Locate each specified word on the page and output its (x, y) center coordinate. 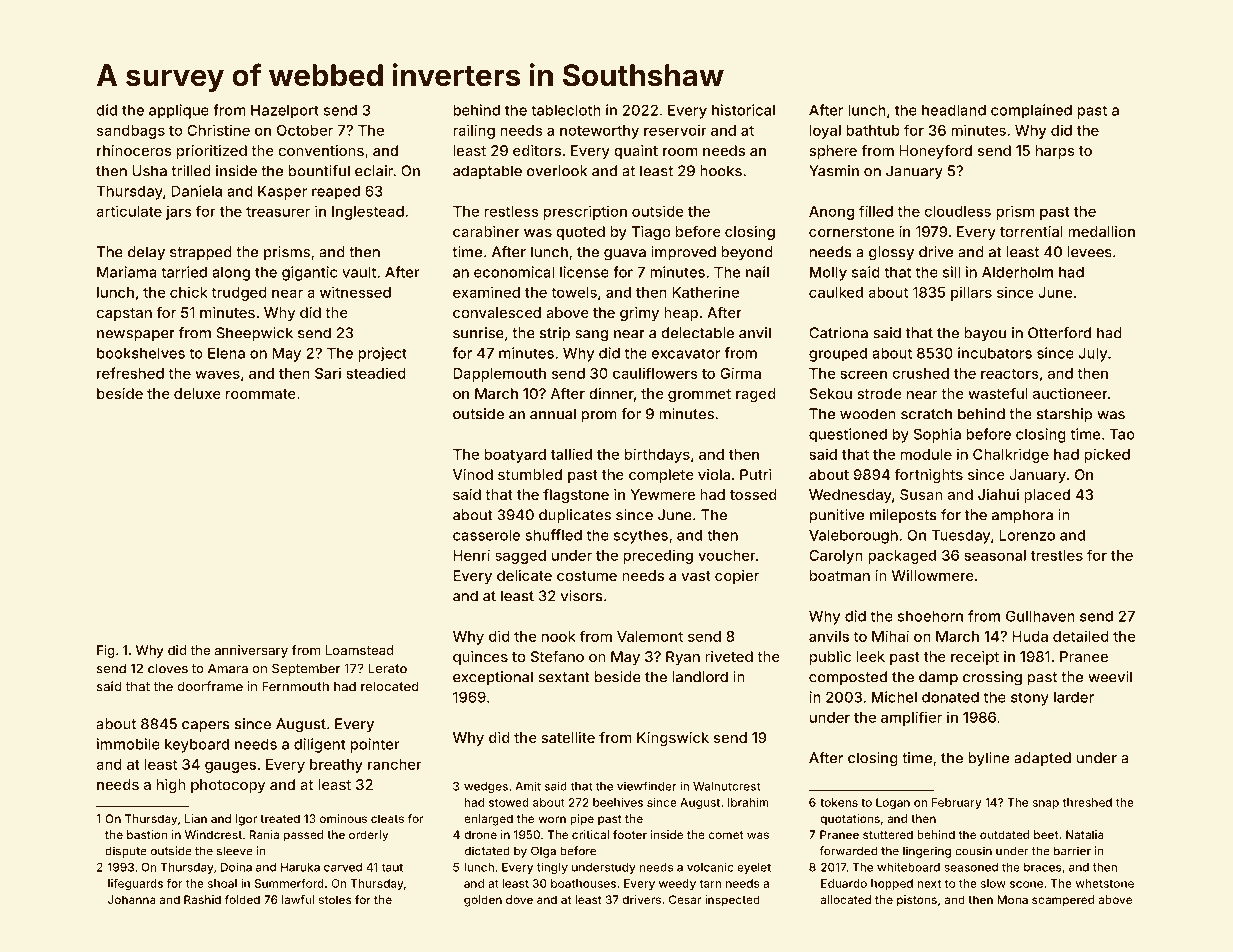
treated (280, 818)
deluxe (197, 393)
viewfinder (647, 786)
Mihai (890, 636)
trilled (191, 171)
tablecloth (566, 110)
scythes (641, 537)
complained (1031, 111)
